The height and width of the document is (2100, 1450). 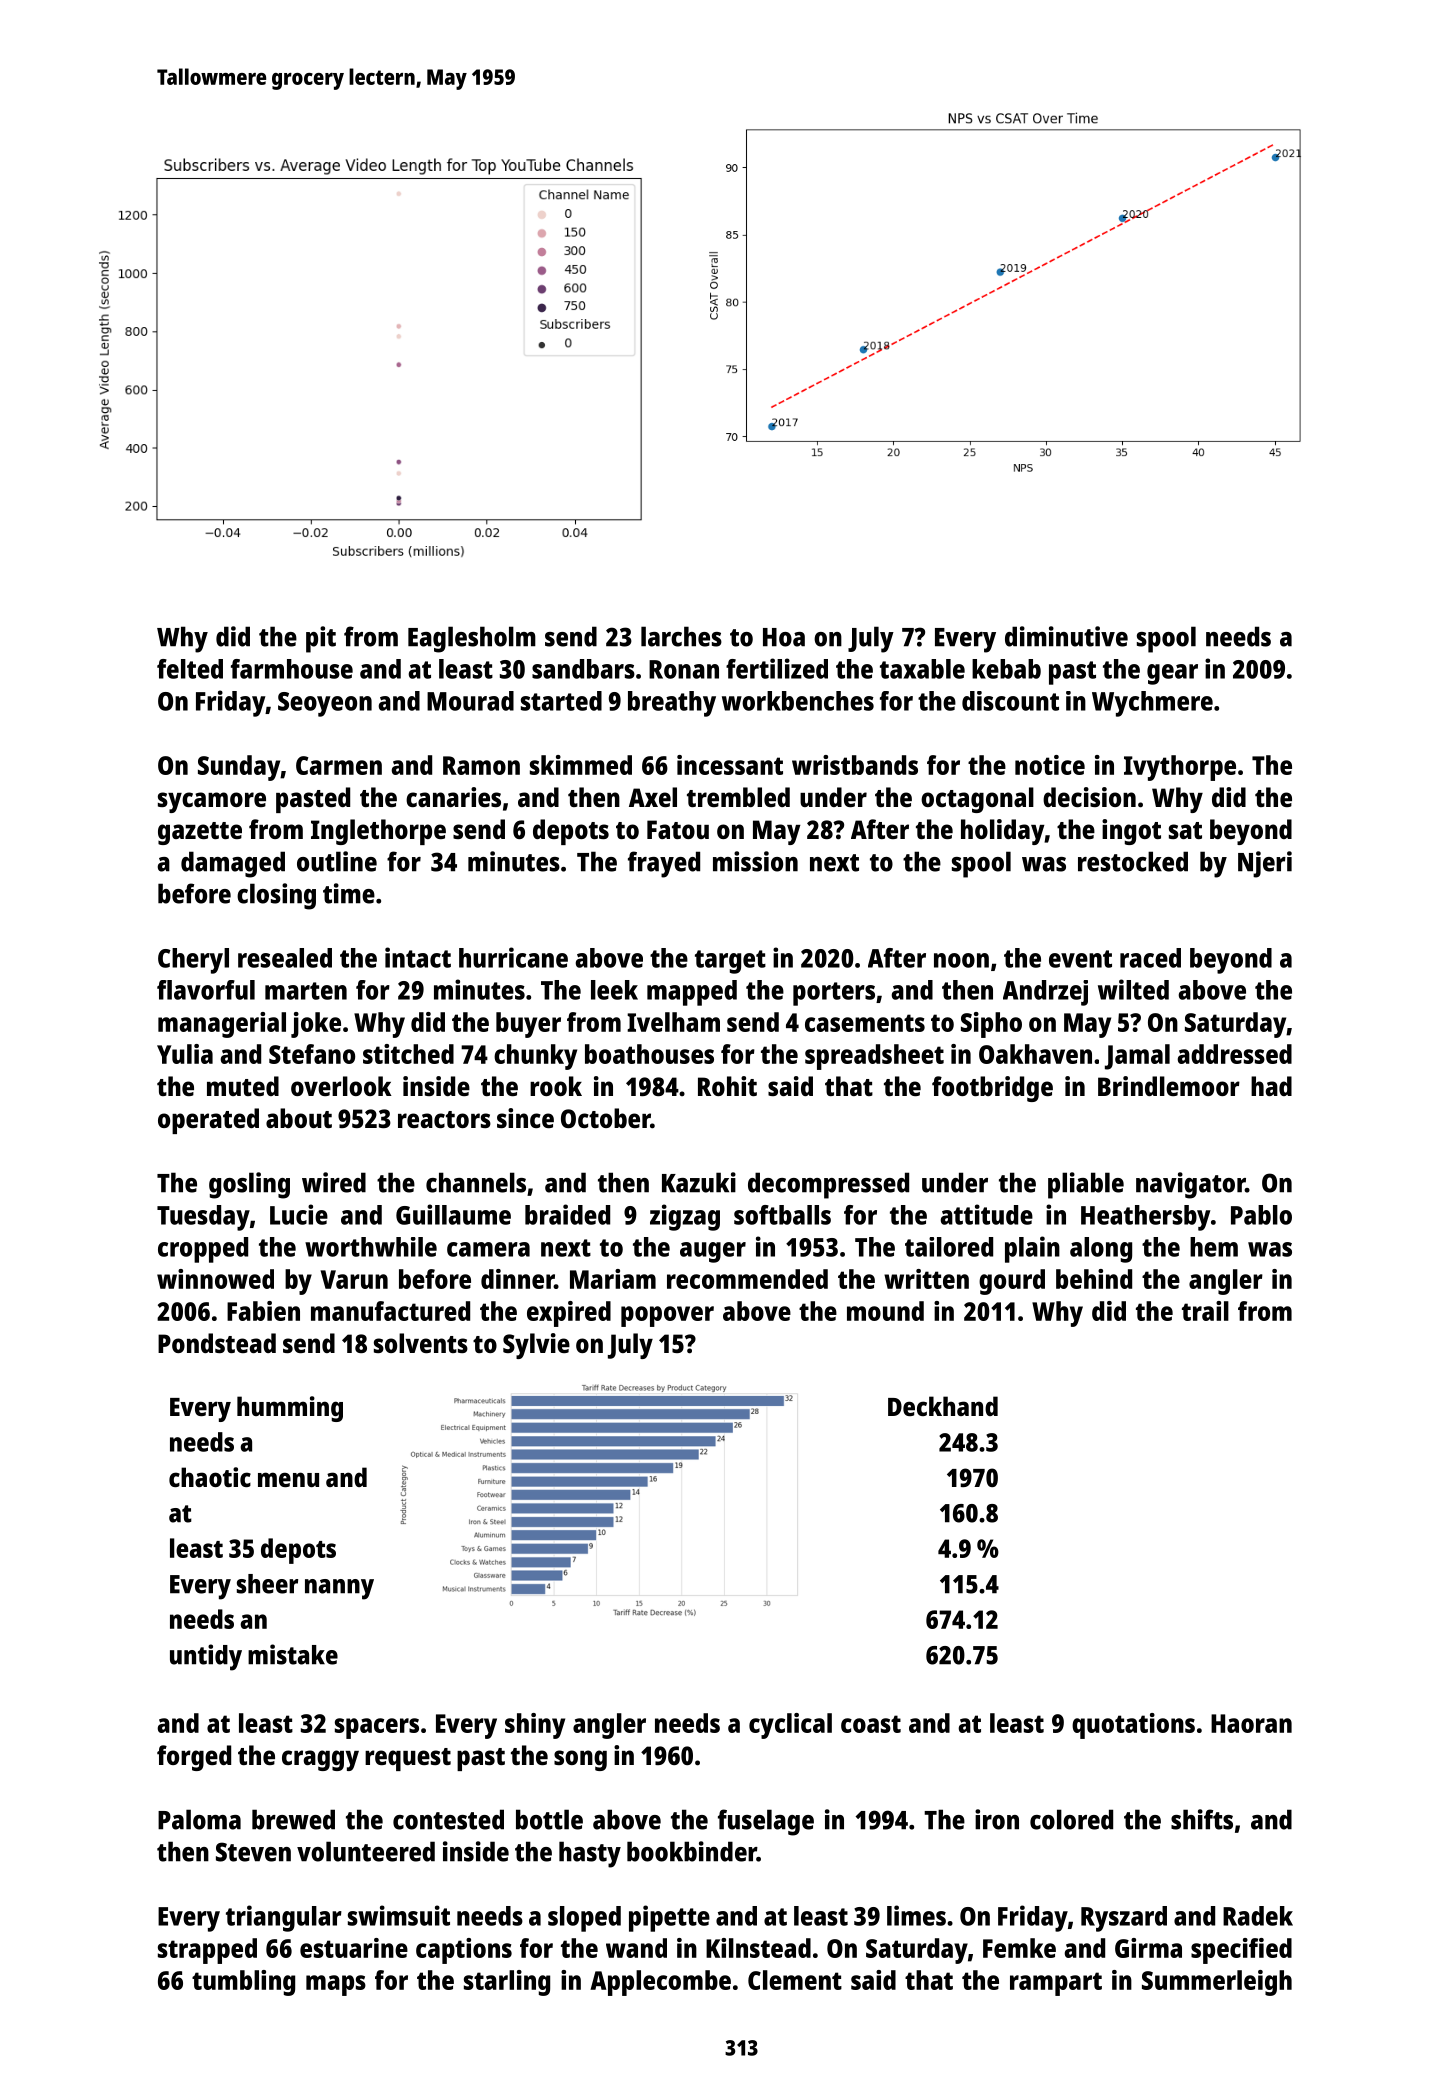 What do you see at coordinates (536, 1346) in the document?
I see `Sylvie` at bounding box center [536, 1346].
